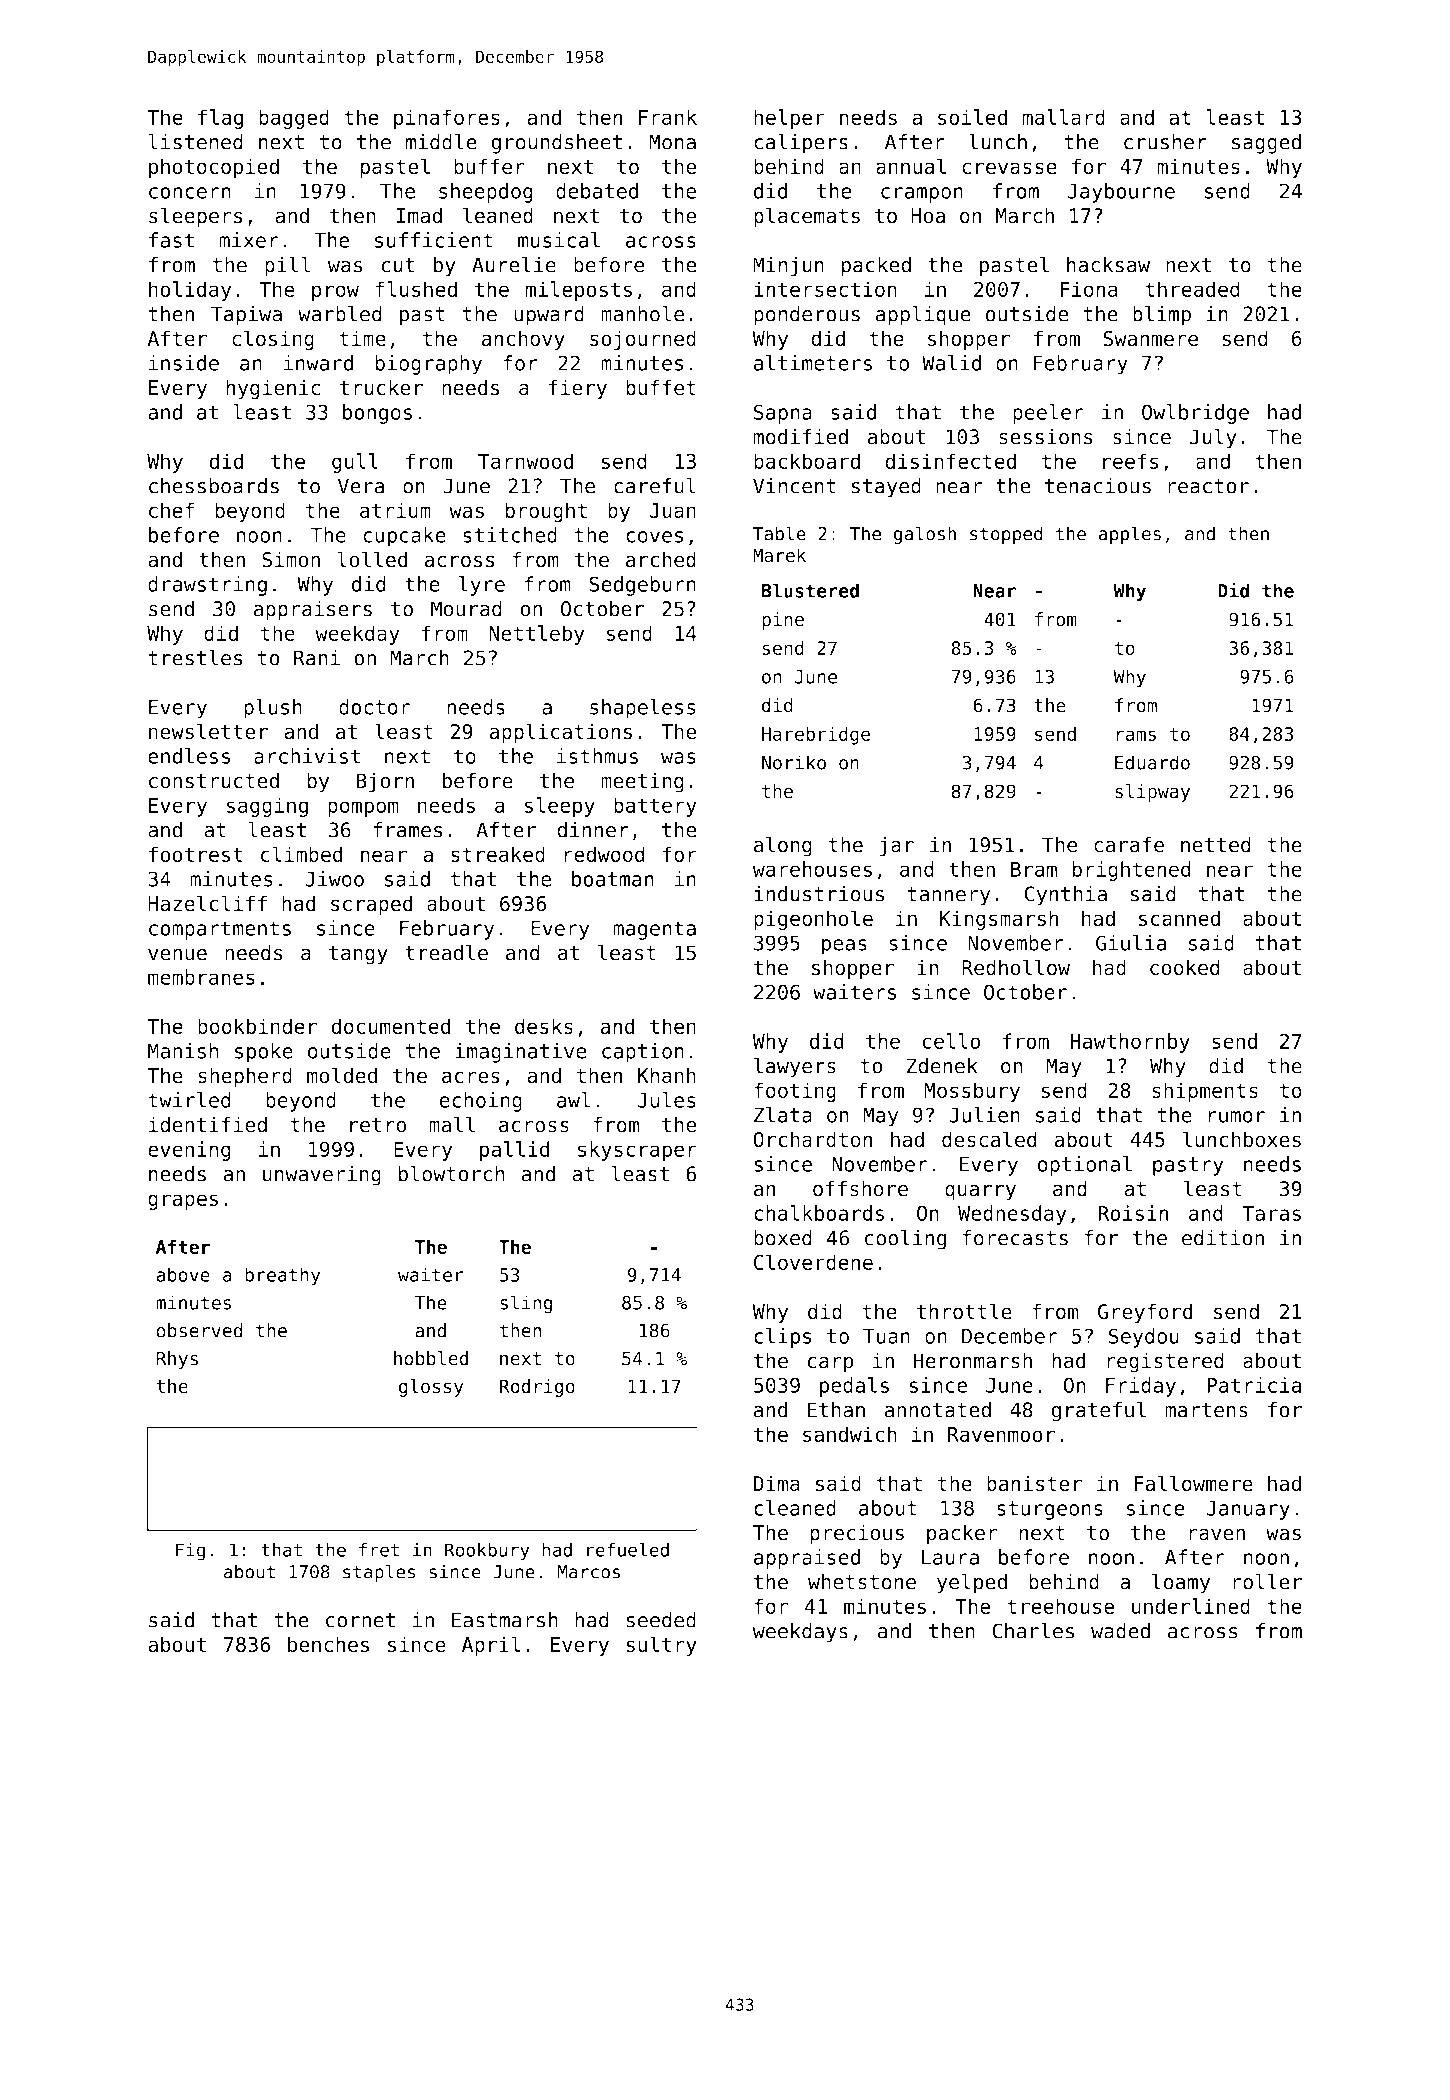  Describe the element at coordinates (1120, 1631) in the screenshot. I see `waded` at that location.
